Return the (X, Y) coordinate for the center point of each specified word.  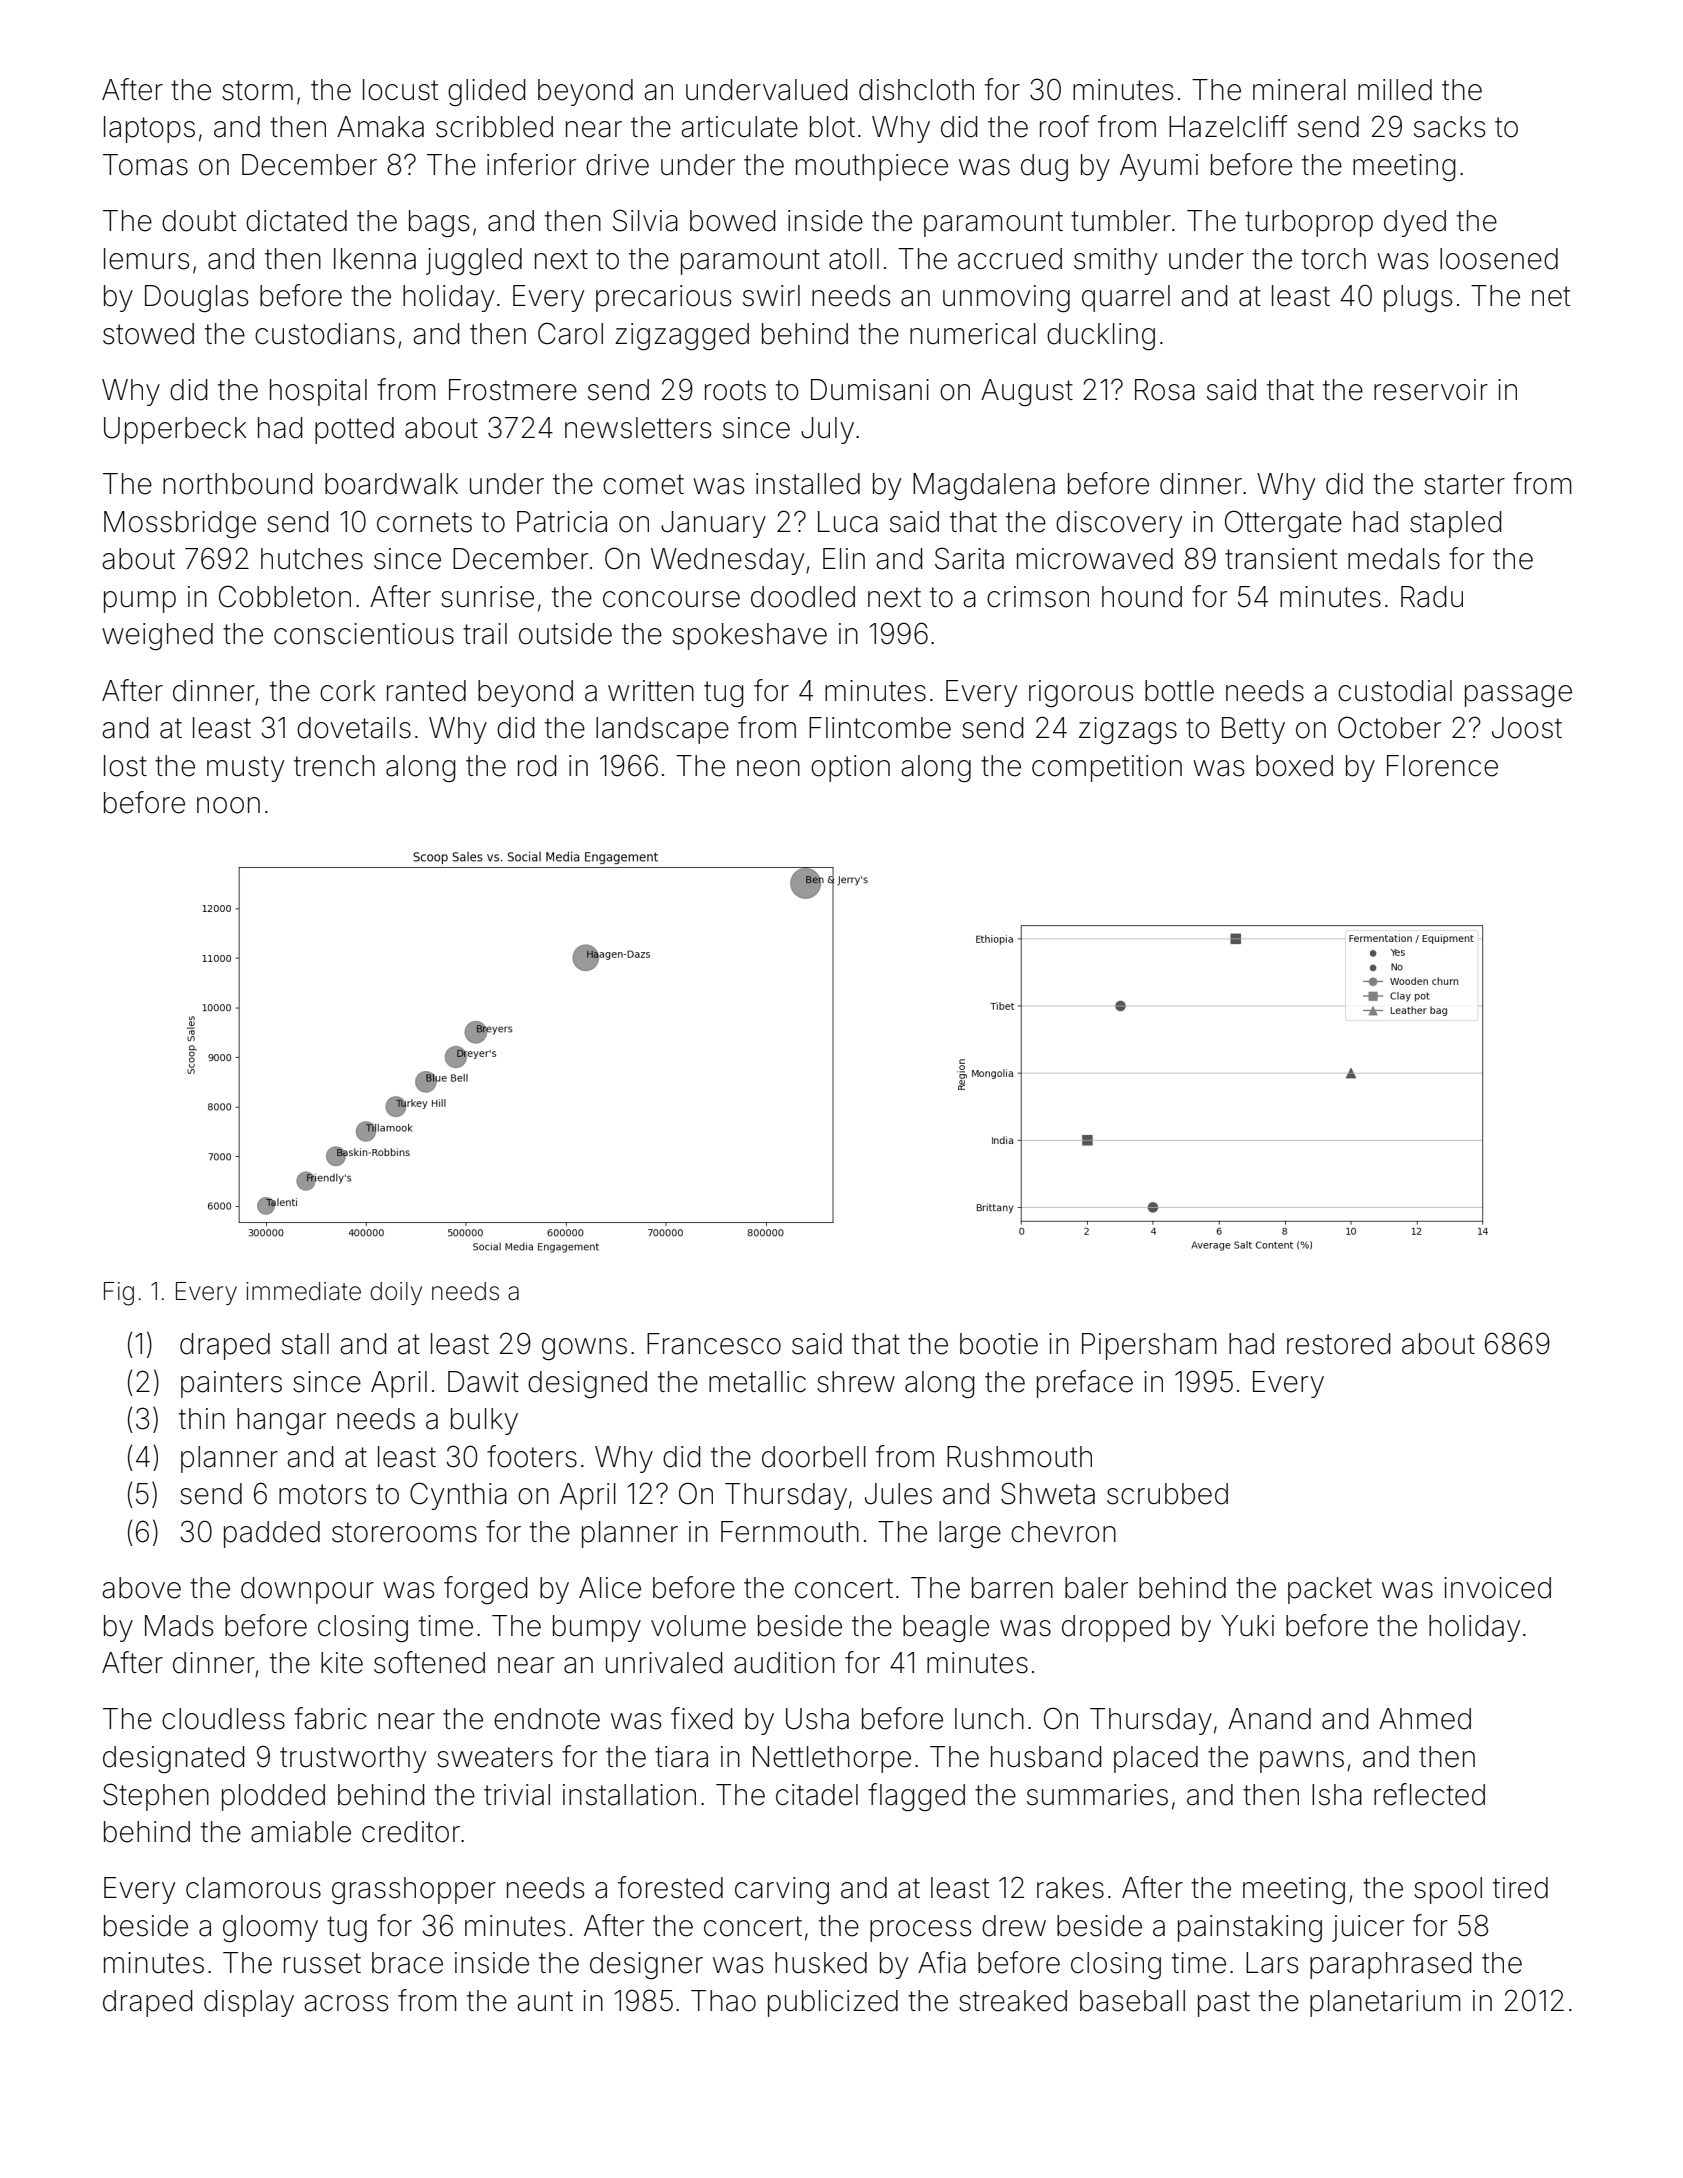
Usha (817, 1719)
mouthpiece (872, 167)
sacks (1449, 127)
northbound (237, 484)
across (346, 2003)
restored (1338, 1344)
